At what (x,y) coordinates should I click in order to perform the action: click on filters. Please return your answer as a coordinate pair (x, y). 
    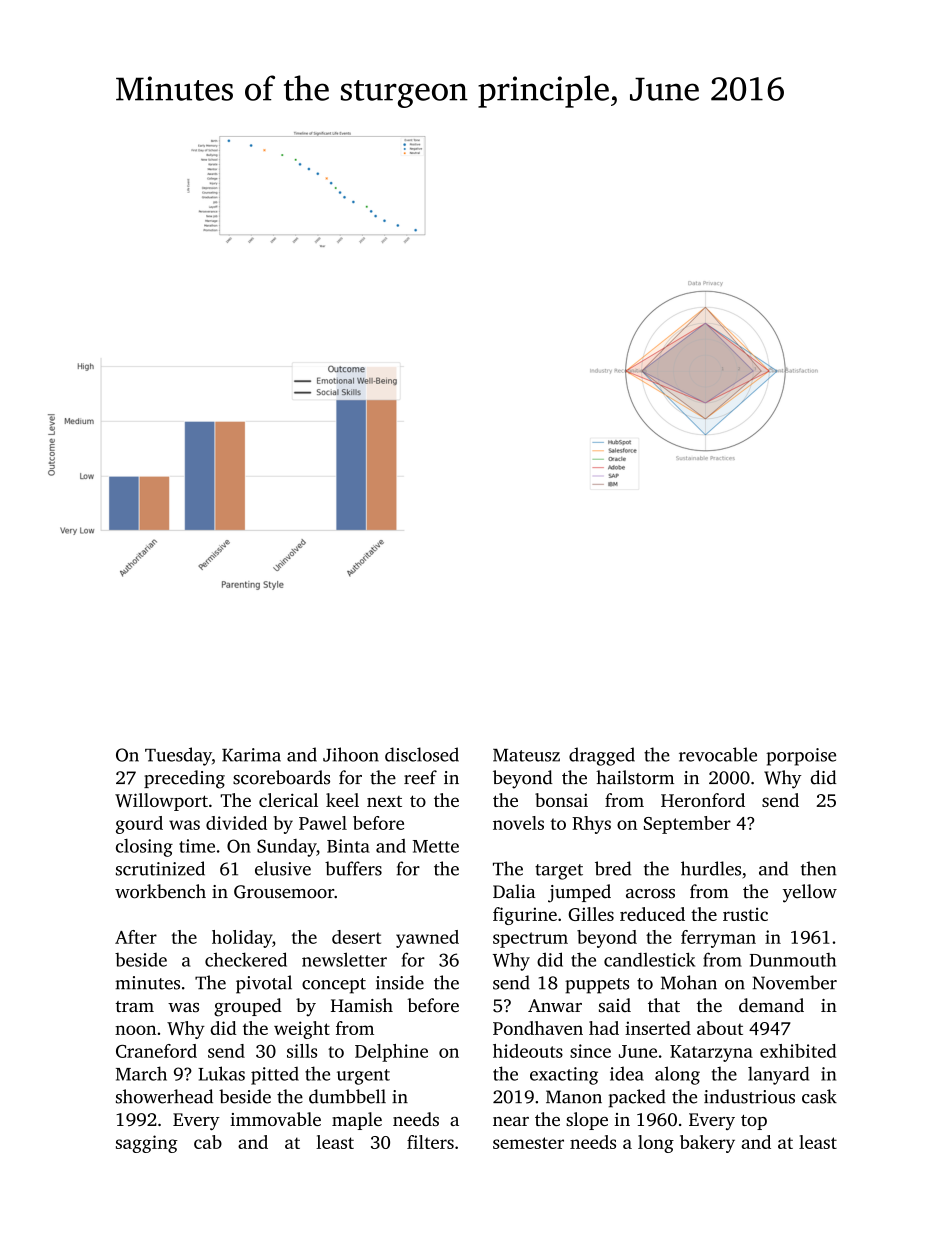
    Looking at the image, I should click on (430, 1142).
